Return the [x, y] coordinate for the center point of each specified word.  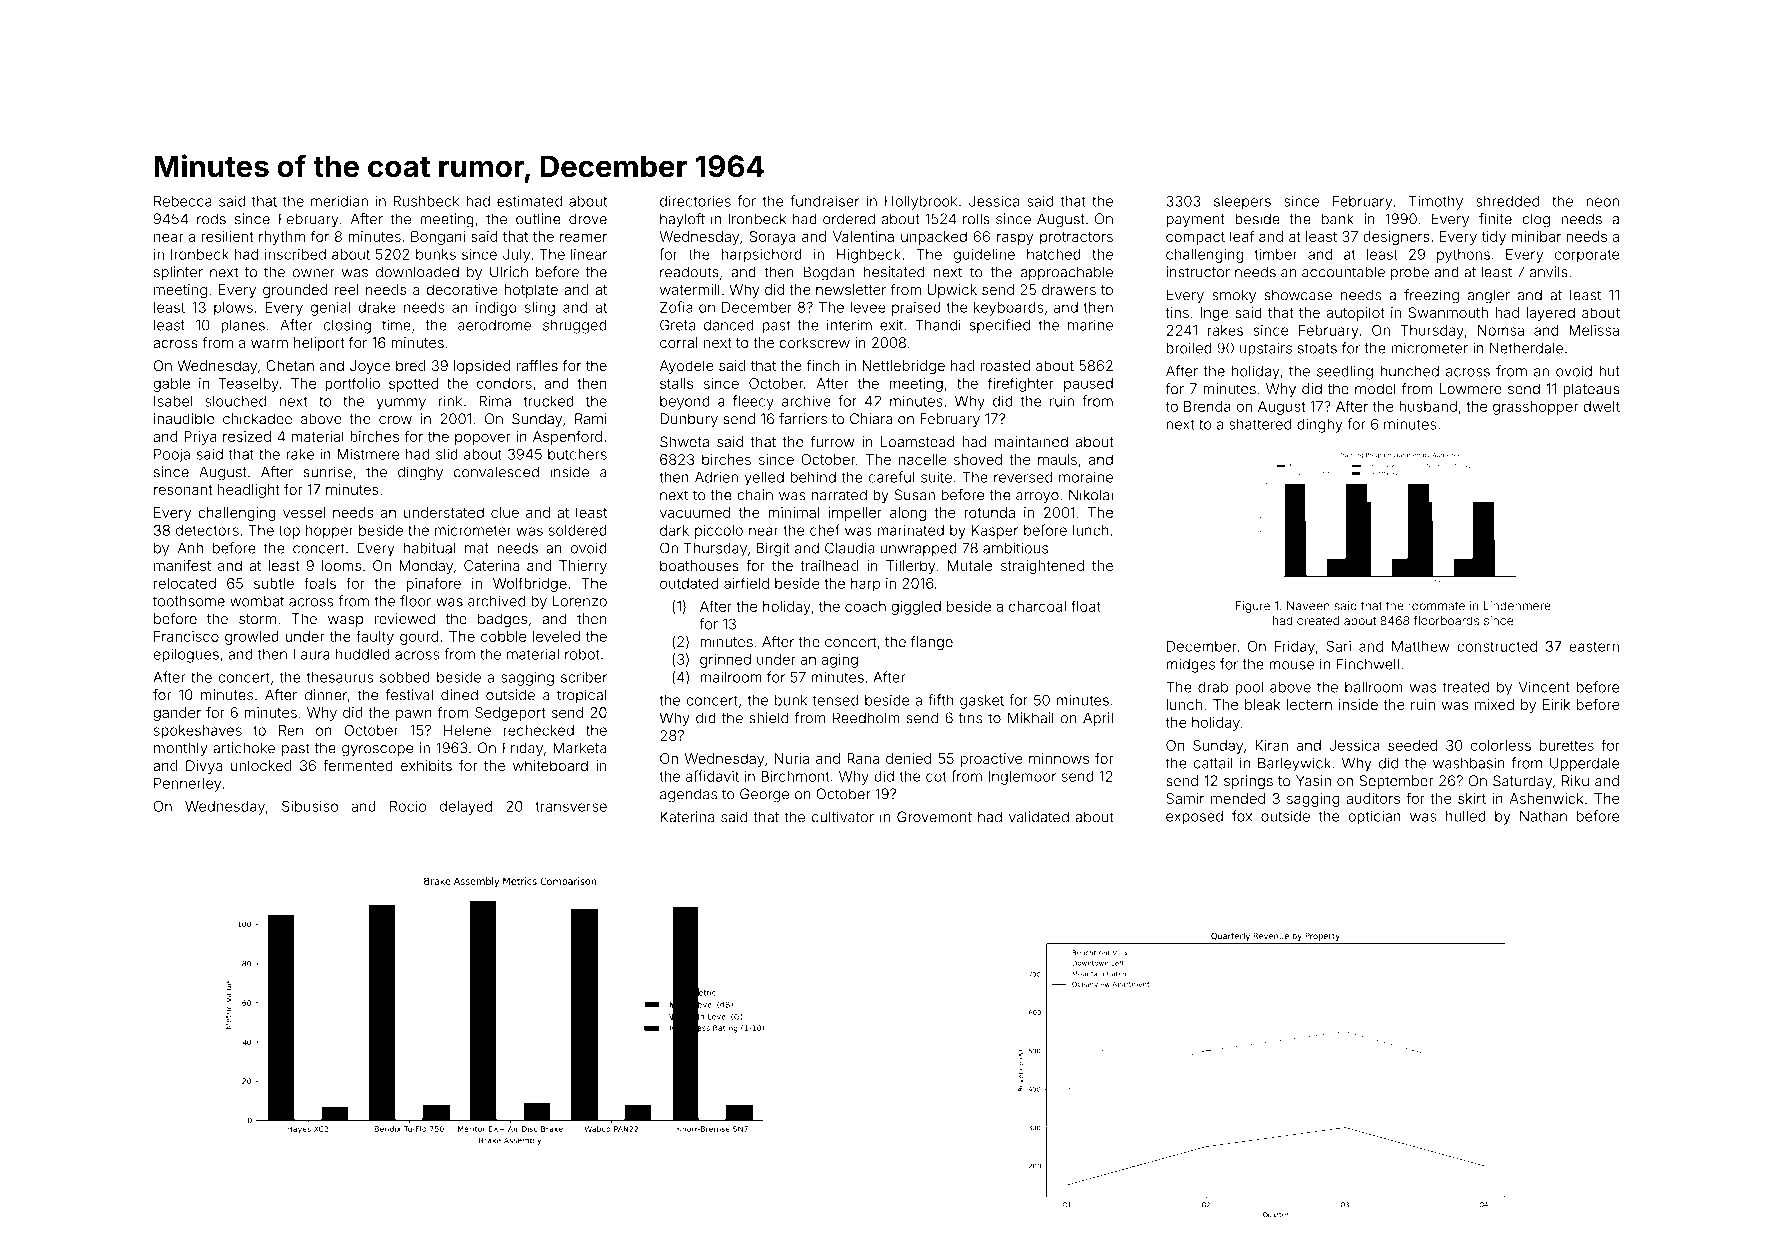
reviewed [405, 619]
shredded [1507, 201]
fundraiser [824, 201]
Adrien [716, 477]
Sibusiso [310, 806]
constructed [1497, 646]
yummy [401, 404]
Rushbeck [426, 201]
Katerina [687, 817]
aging [839, 661]
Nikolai [1091, 495]
